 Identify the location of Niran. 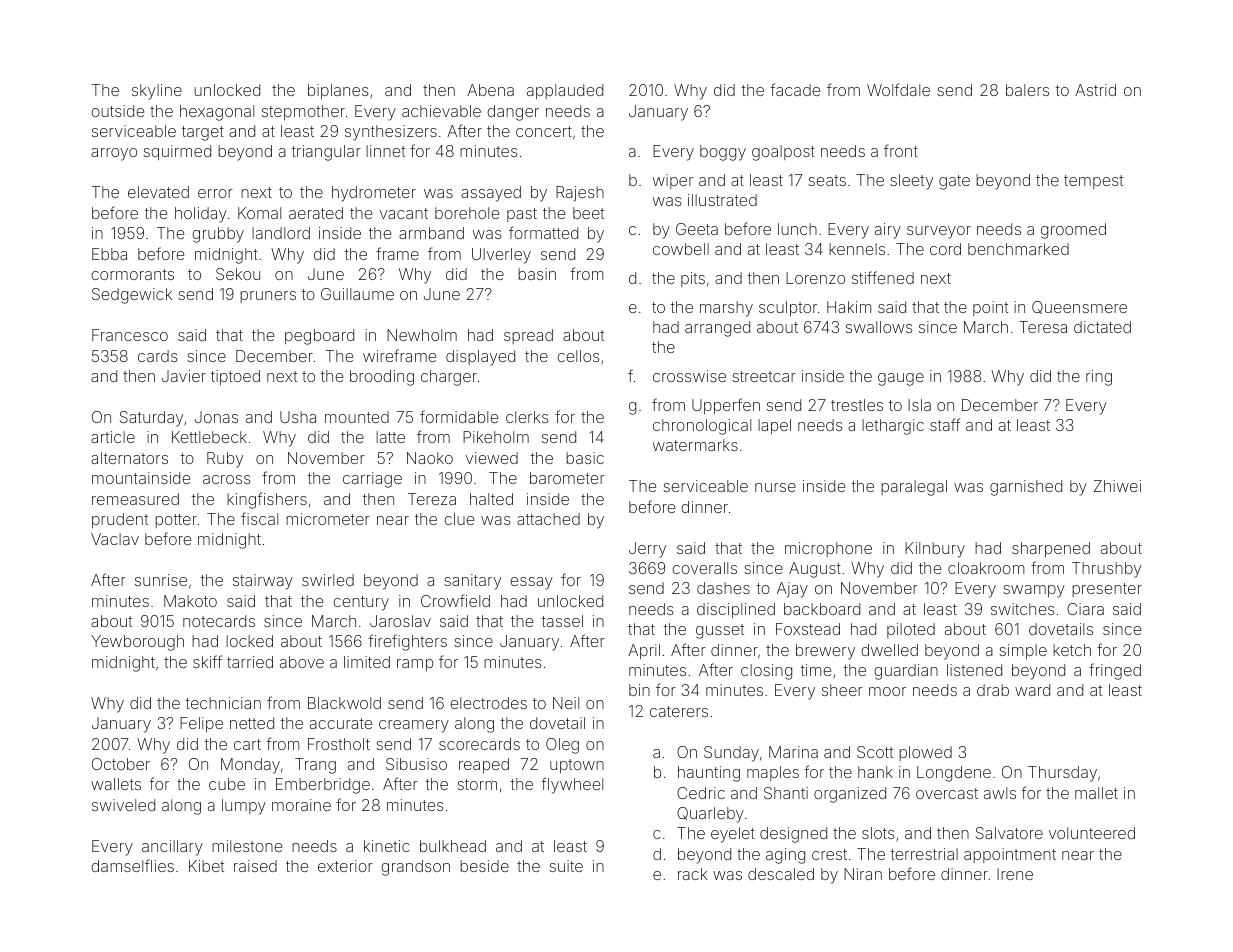
(863, 874).
